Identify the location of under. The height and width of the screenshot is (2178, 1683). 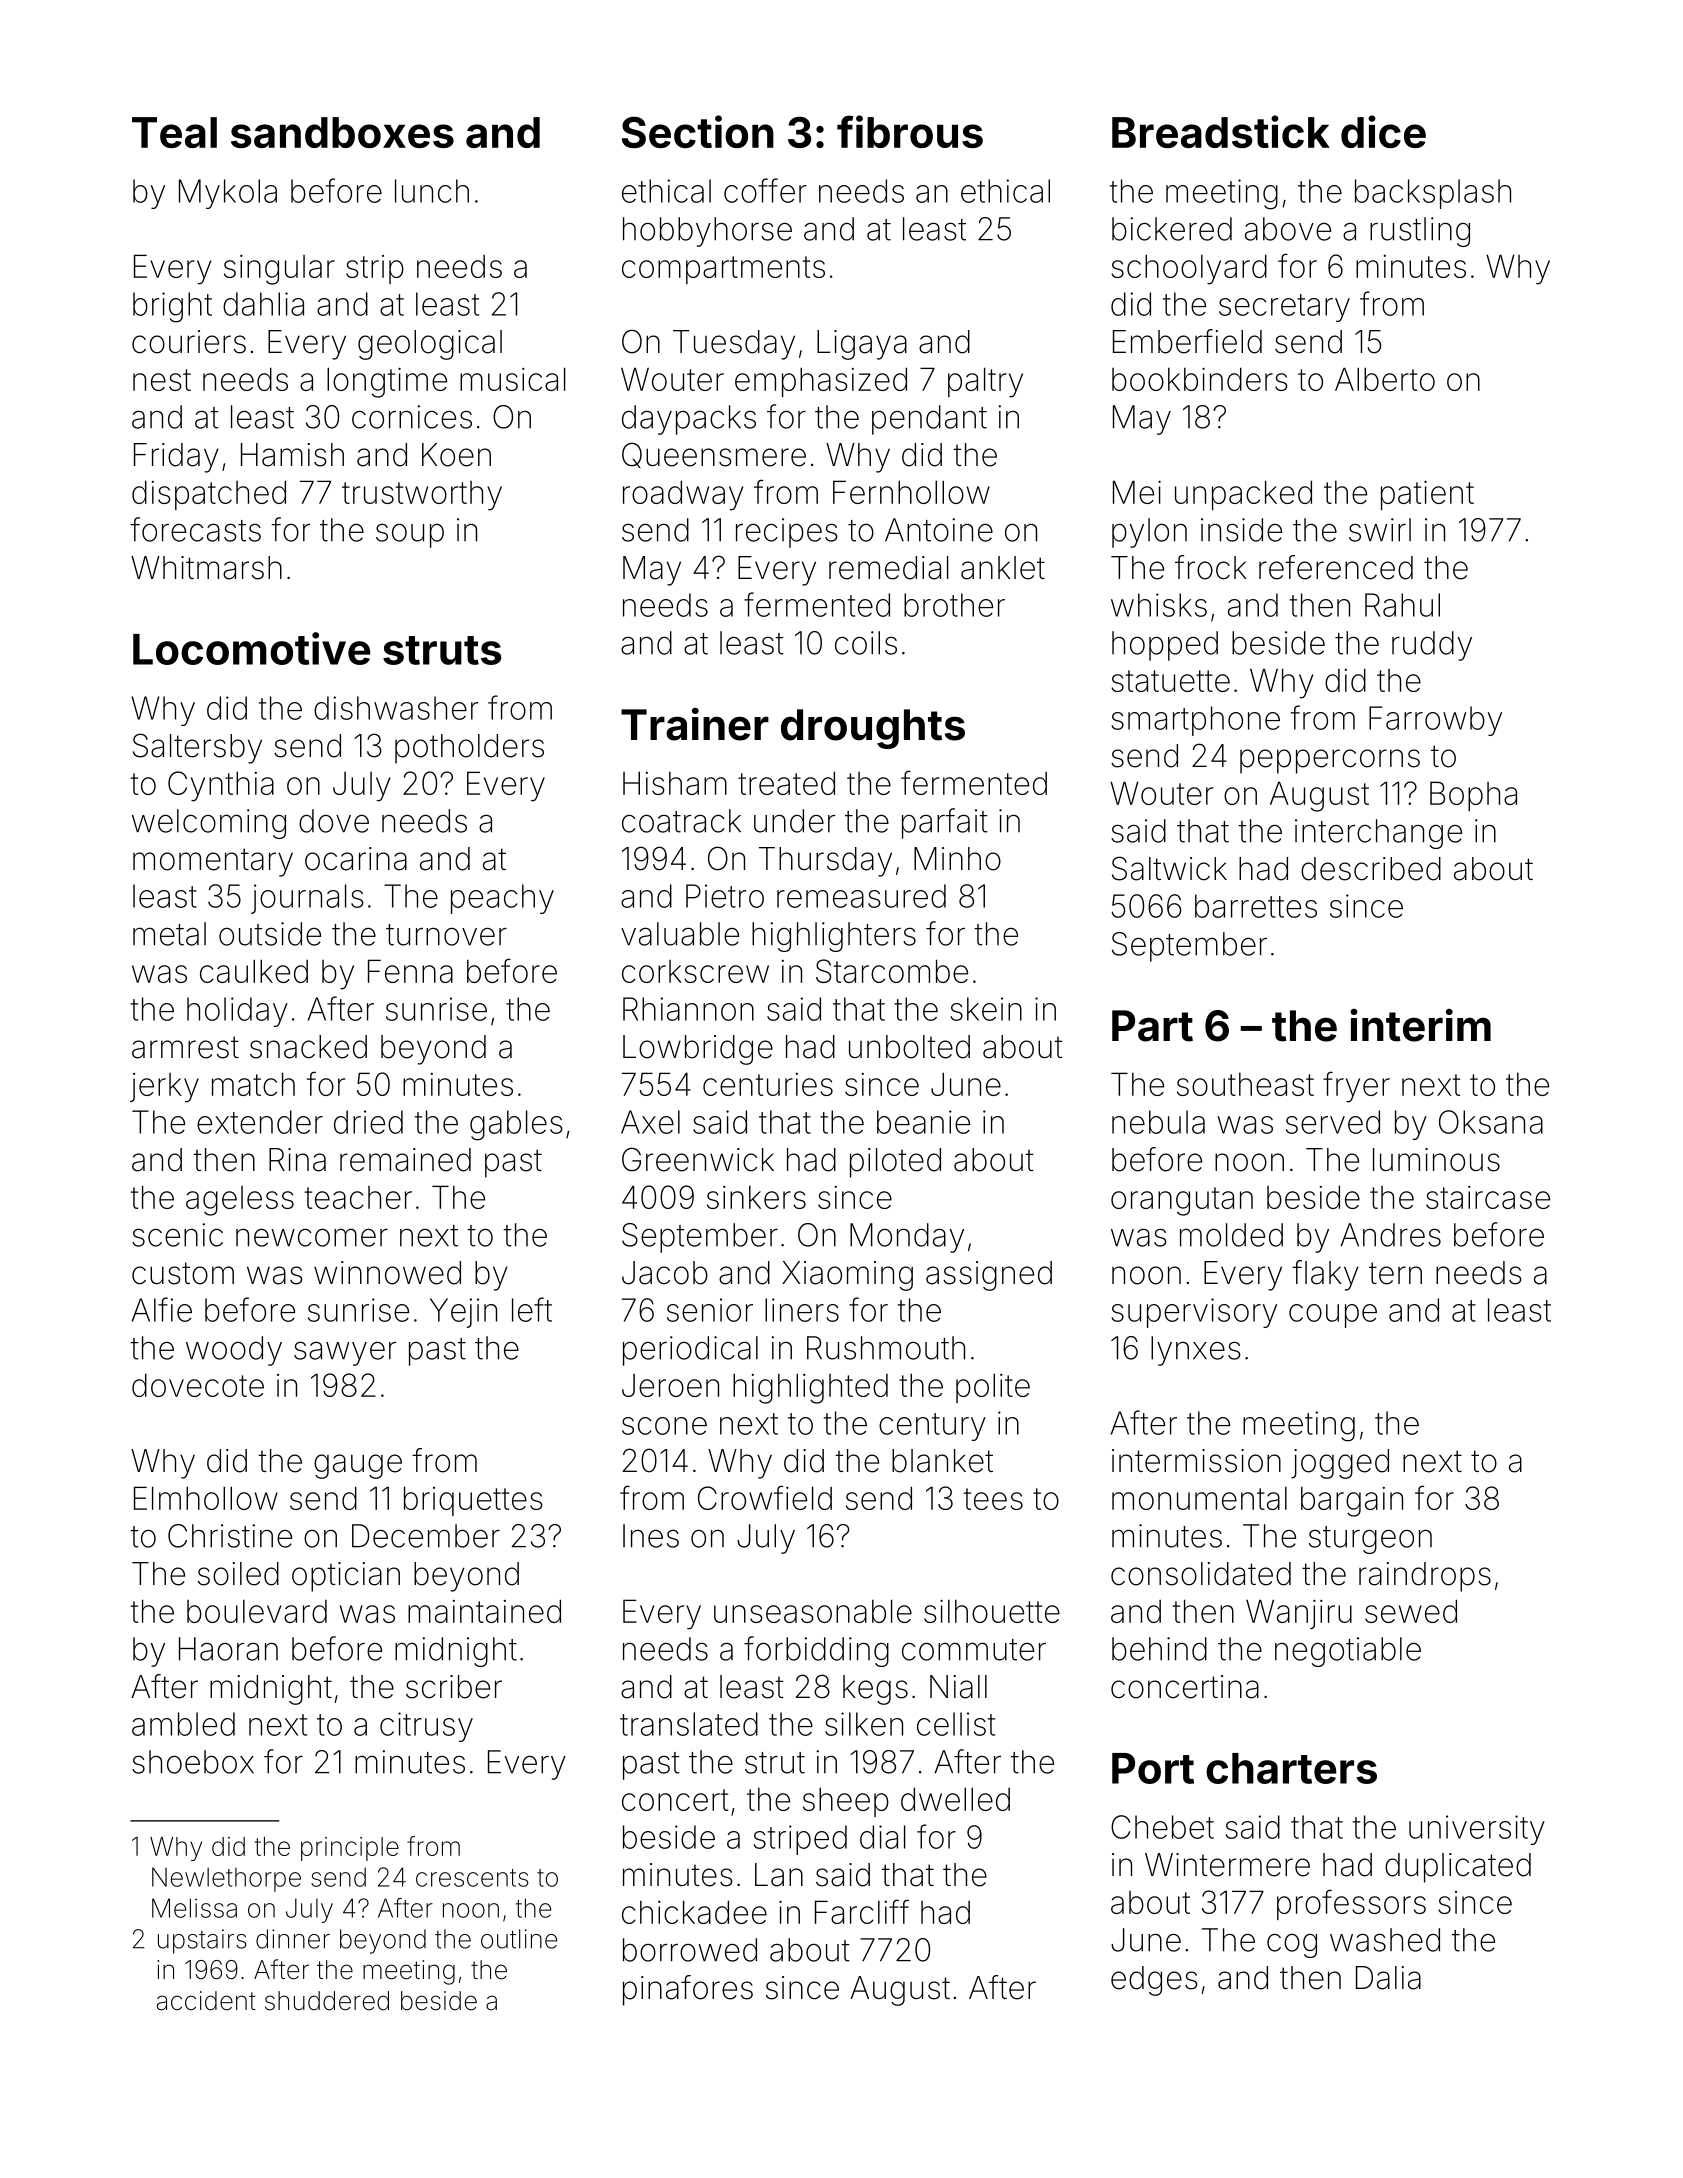
(794, 821).
